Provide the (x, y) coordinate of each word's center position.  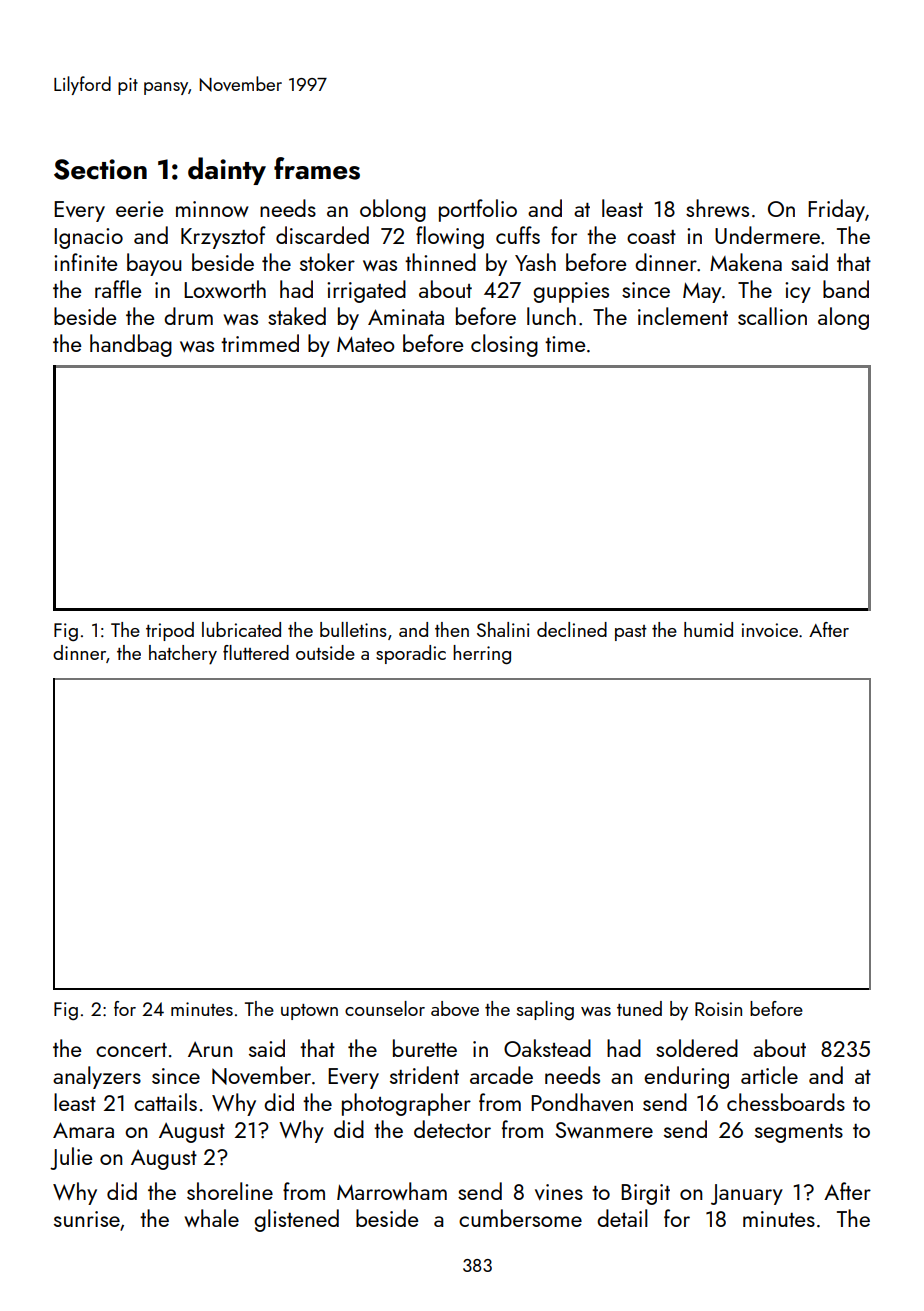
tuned (639, 1008)
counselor (385, 1008)
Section (100, 169)
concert (131, 1050)
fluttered (256, 652)
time (565, 344)
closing (504, 345)
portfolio (478, 210)
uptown (309, 1012)
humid (708, 629)
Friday (836, 210)
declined (572, 629)
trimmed (260, 343)
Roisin (718, 1009)
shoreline (230, 1191)
